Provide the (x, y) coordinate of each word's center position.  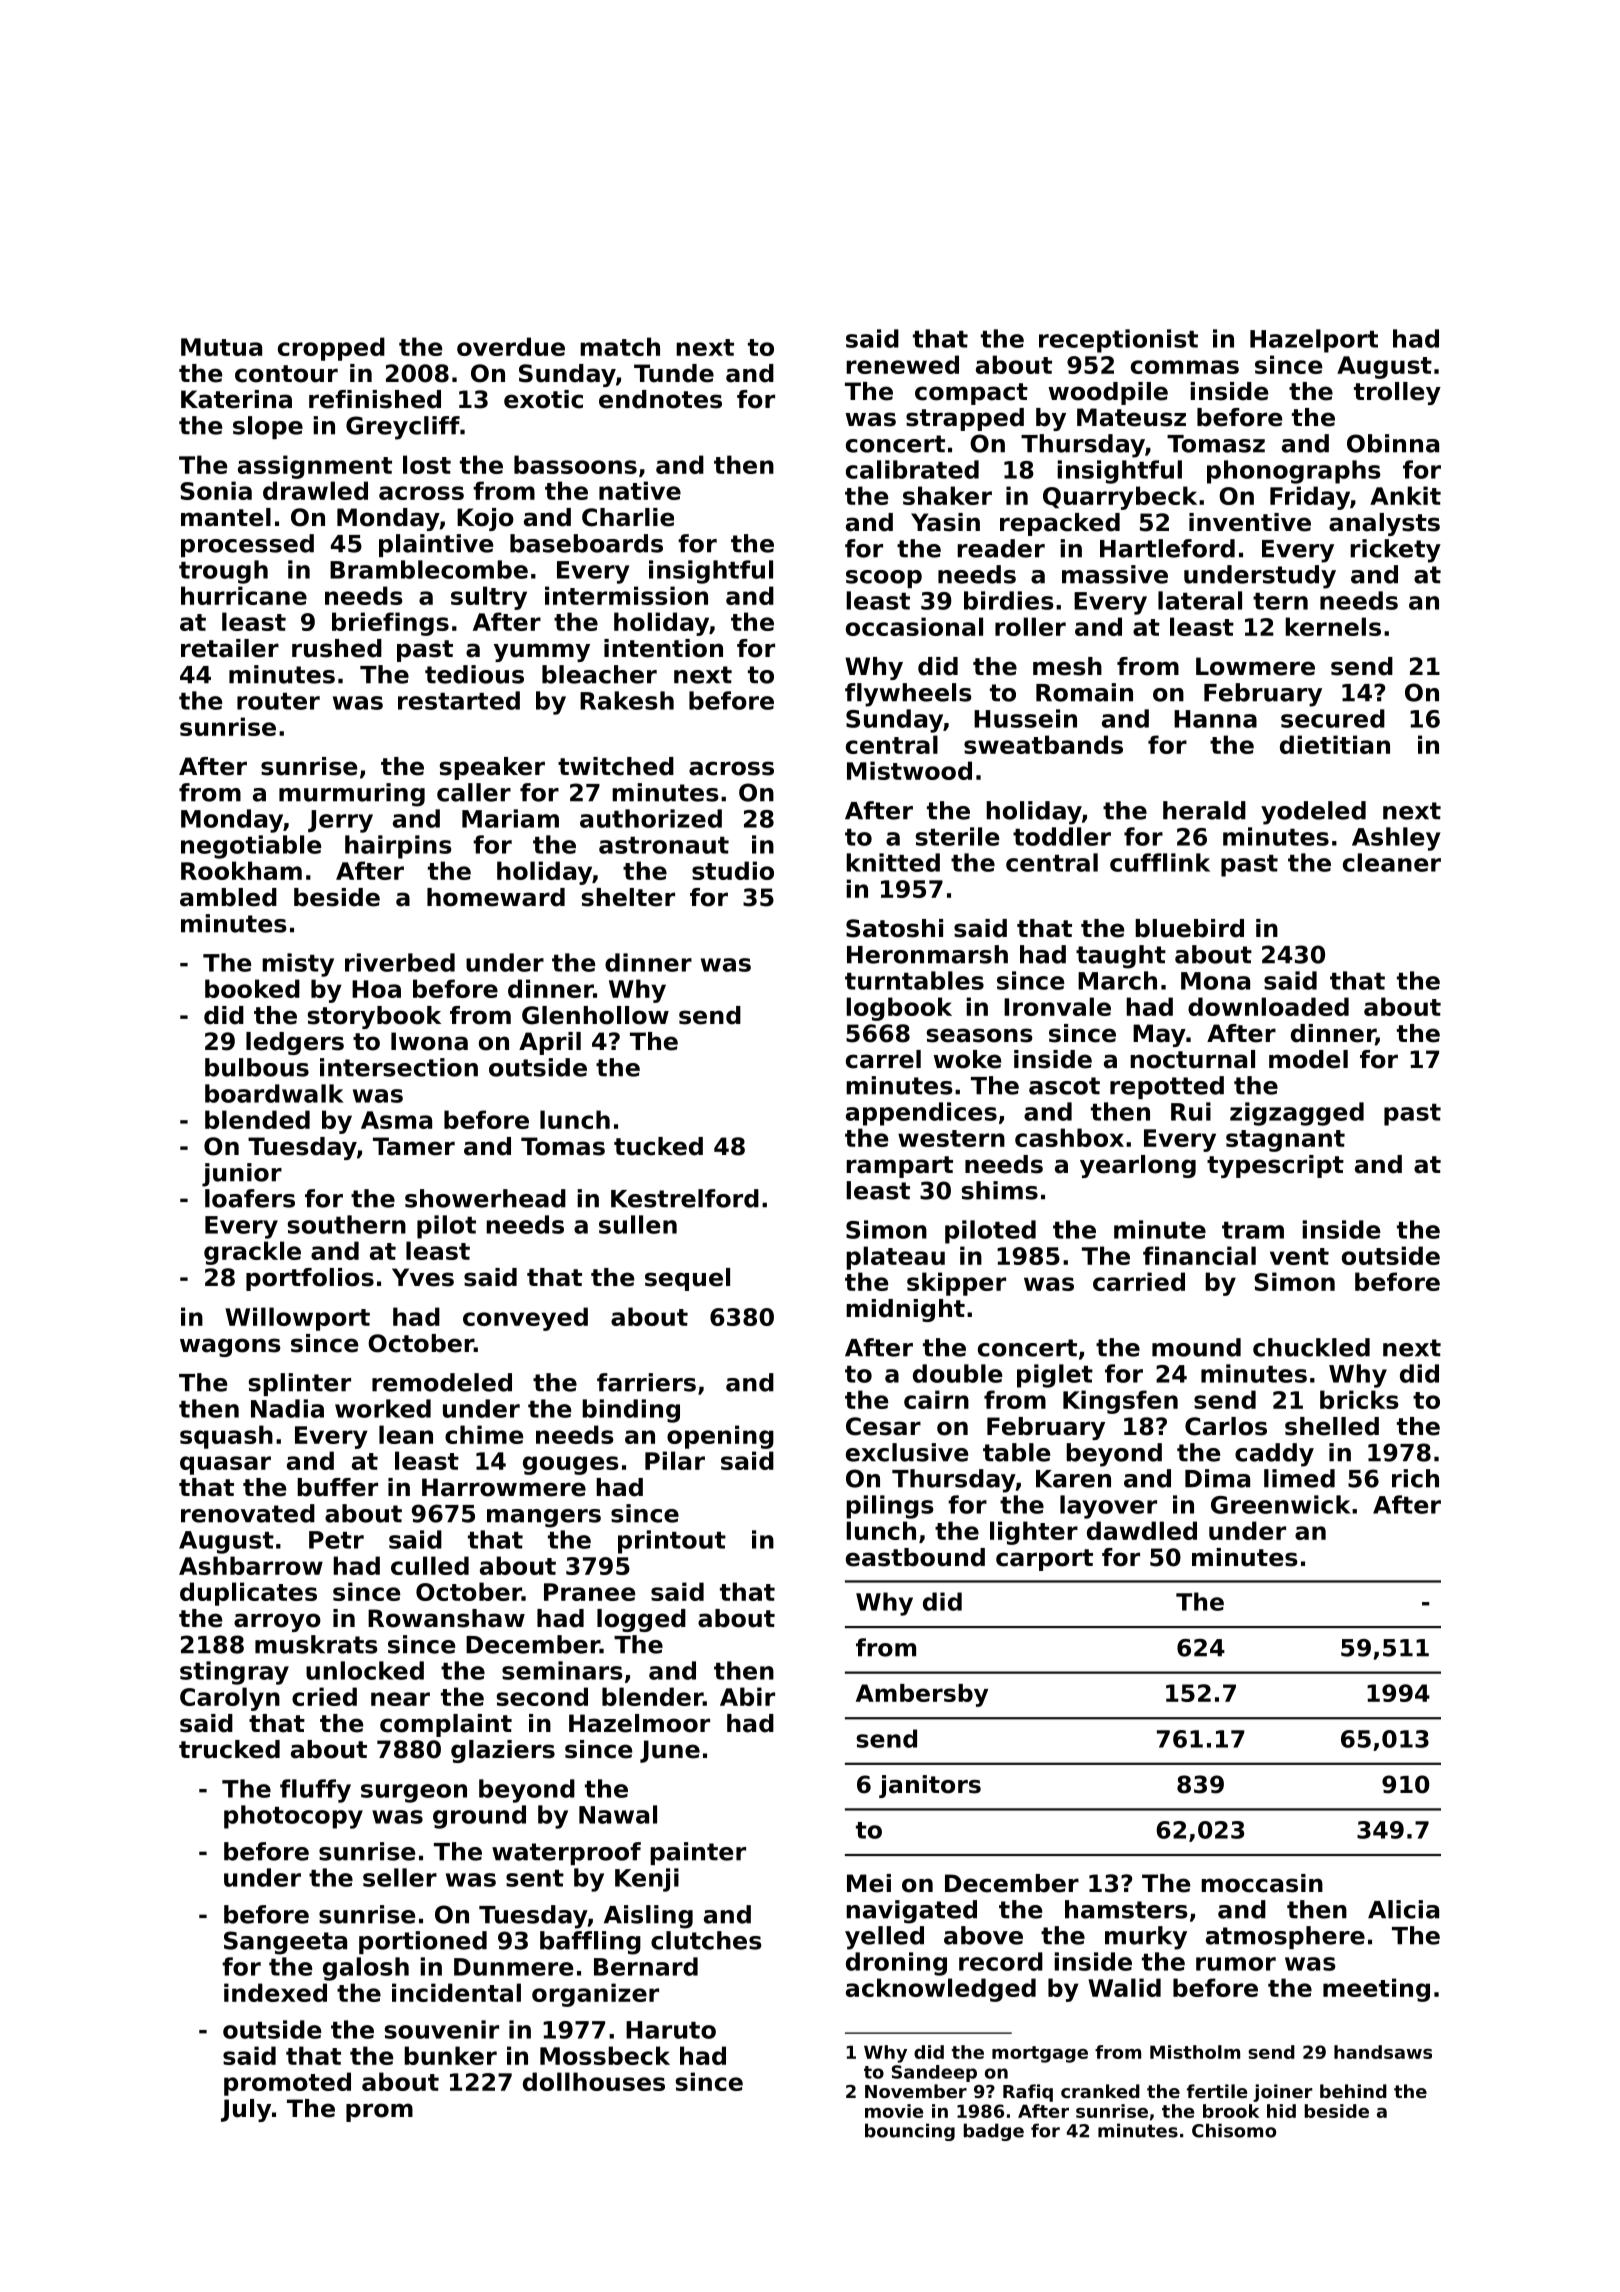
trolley (1397, 393)
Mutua (221, 347)
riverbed (400, 962)
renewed (902, 364)
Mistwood (909, 770)
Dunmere (514, 1967)
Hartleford (1167, 548)
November (916, 2091)
